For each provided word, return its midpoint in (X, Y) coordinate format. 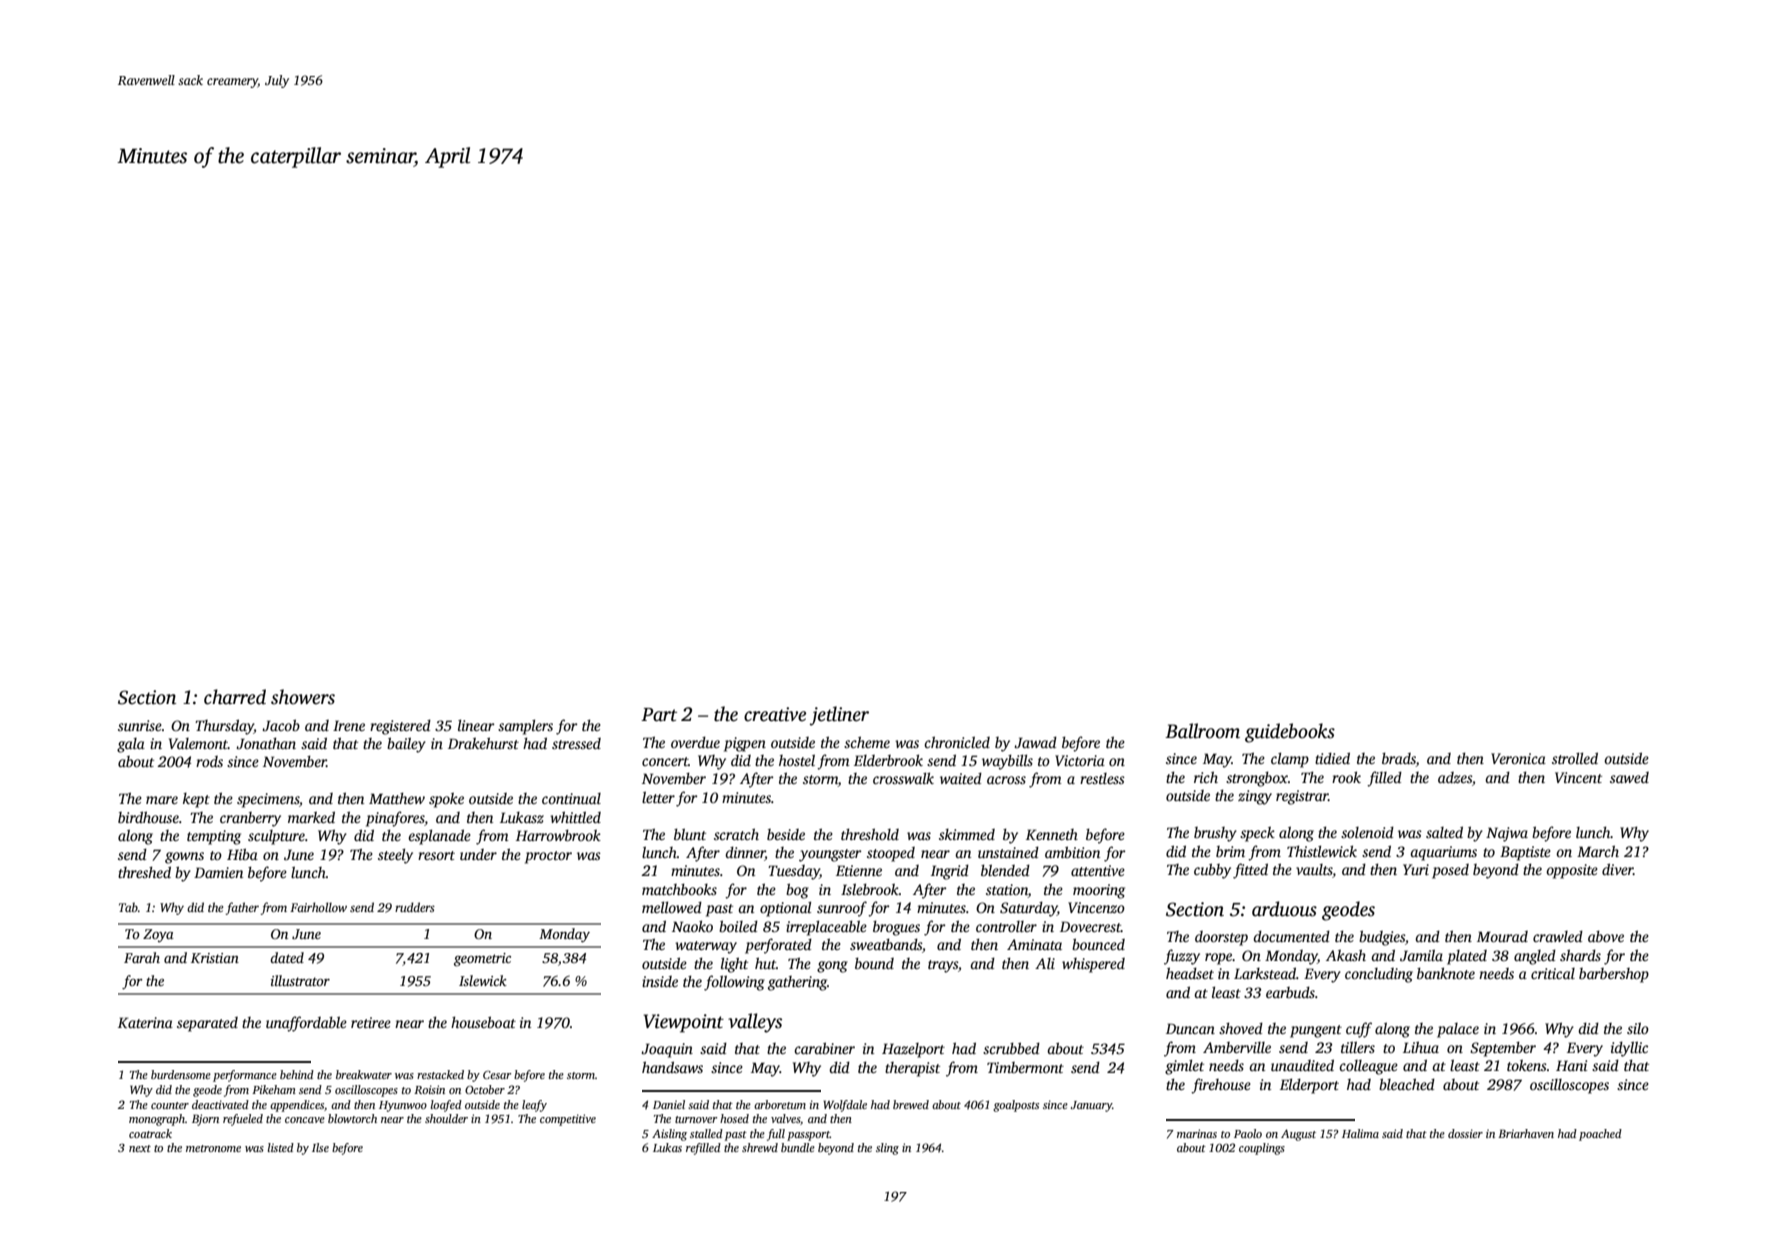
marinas (1197, 1133)
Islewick (483, 980)
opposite (1572, 871)
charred (235, 697)
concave (305, 1120)
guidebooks (1290, 733)
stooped (891, 854)
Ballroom (1202, 731)
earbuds (1290, 992)
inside (660, 981)
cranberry (250, 819)
